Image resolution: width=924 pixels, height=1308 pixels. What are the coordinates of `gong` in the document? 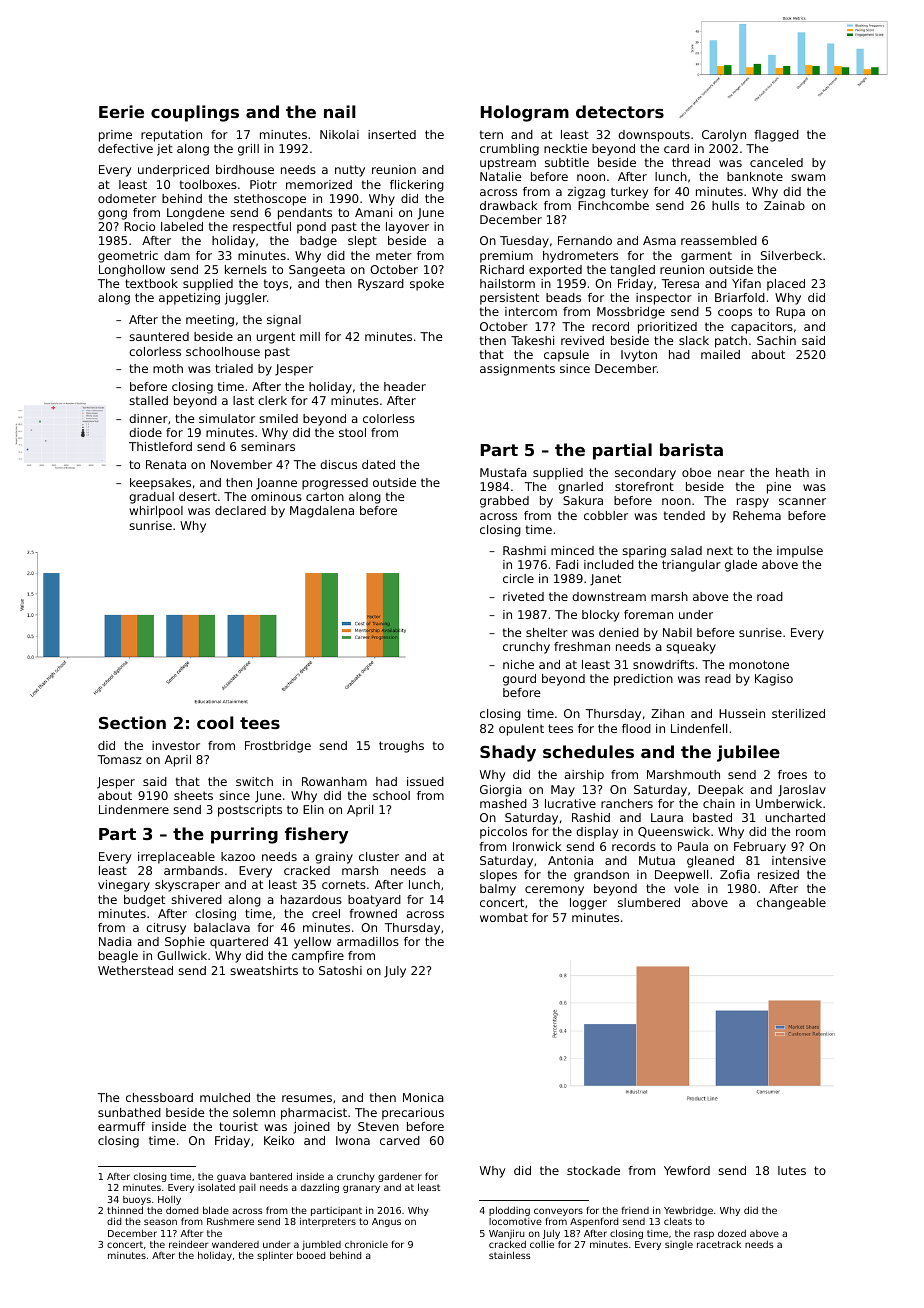 It's located at (112, 215).
